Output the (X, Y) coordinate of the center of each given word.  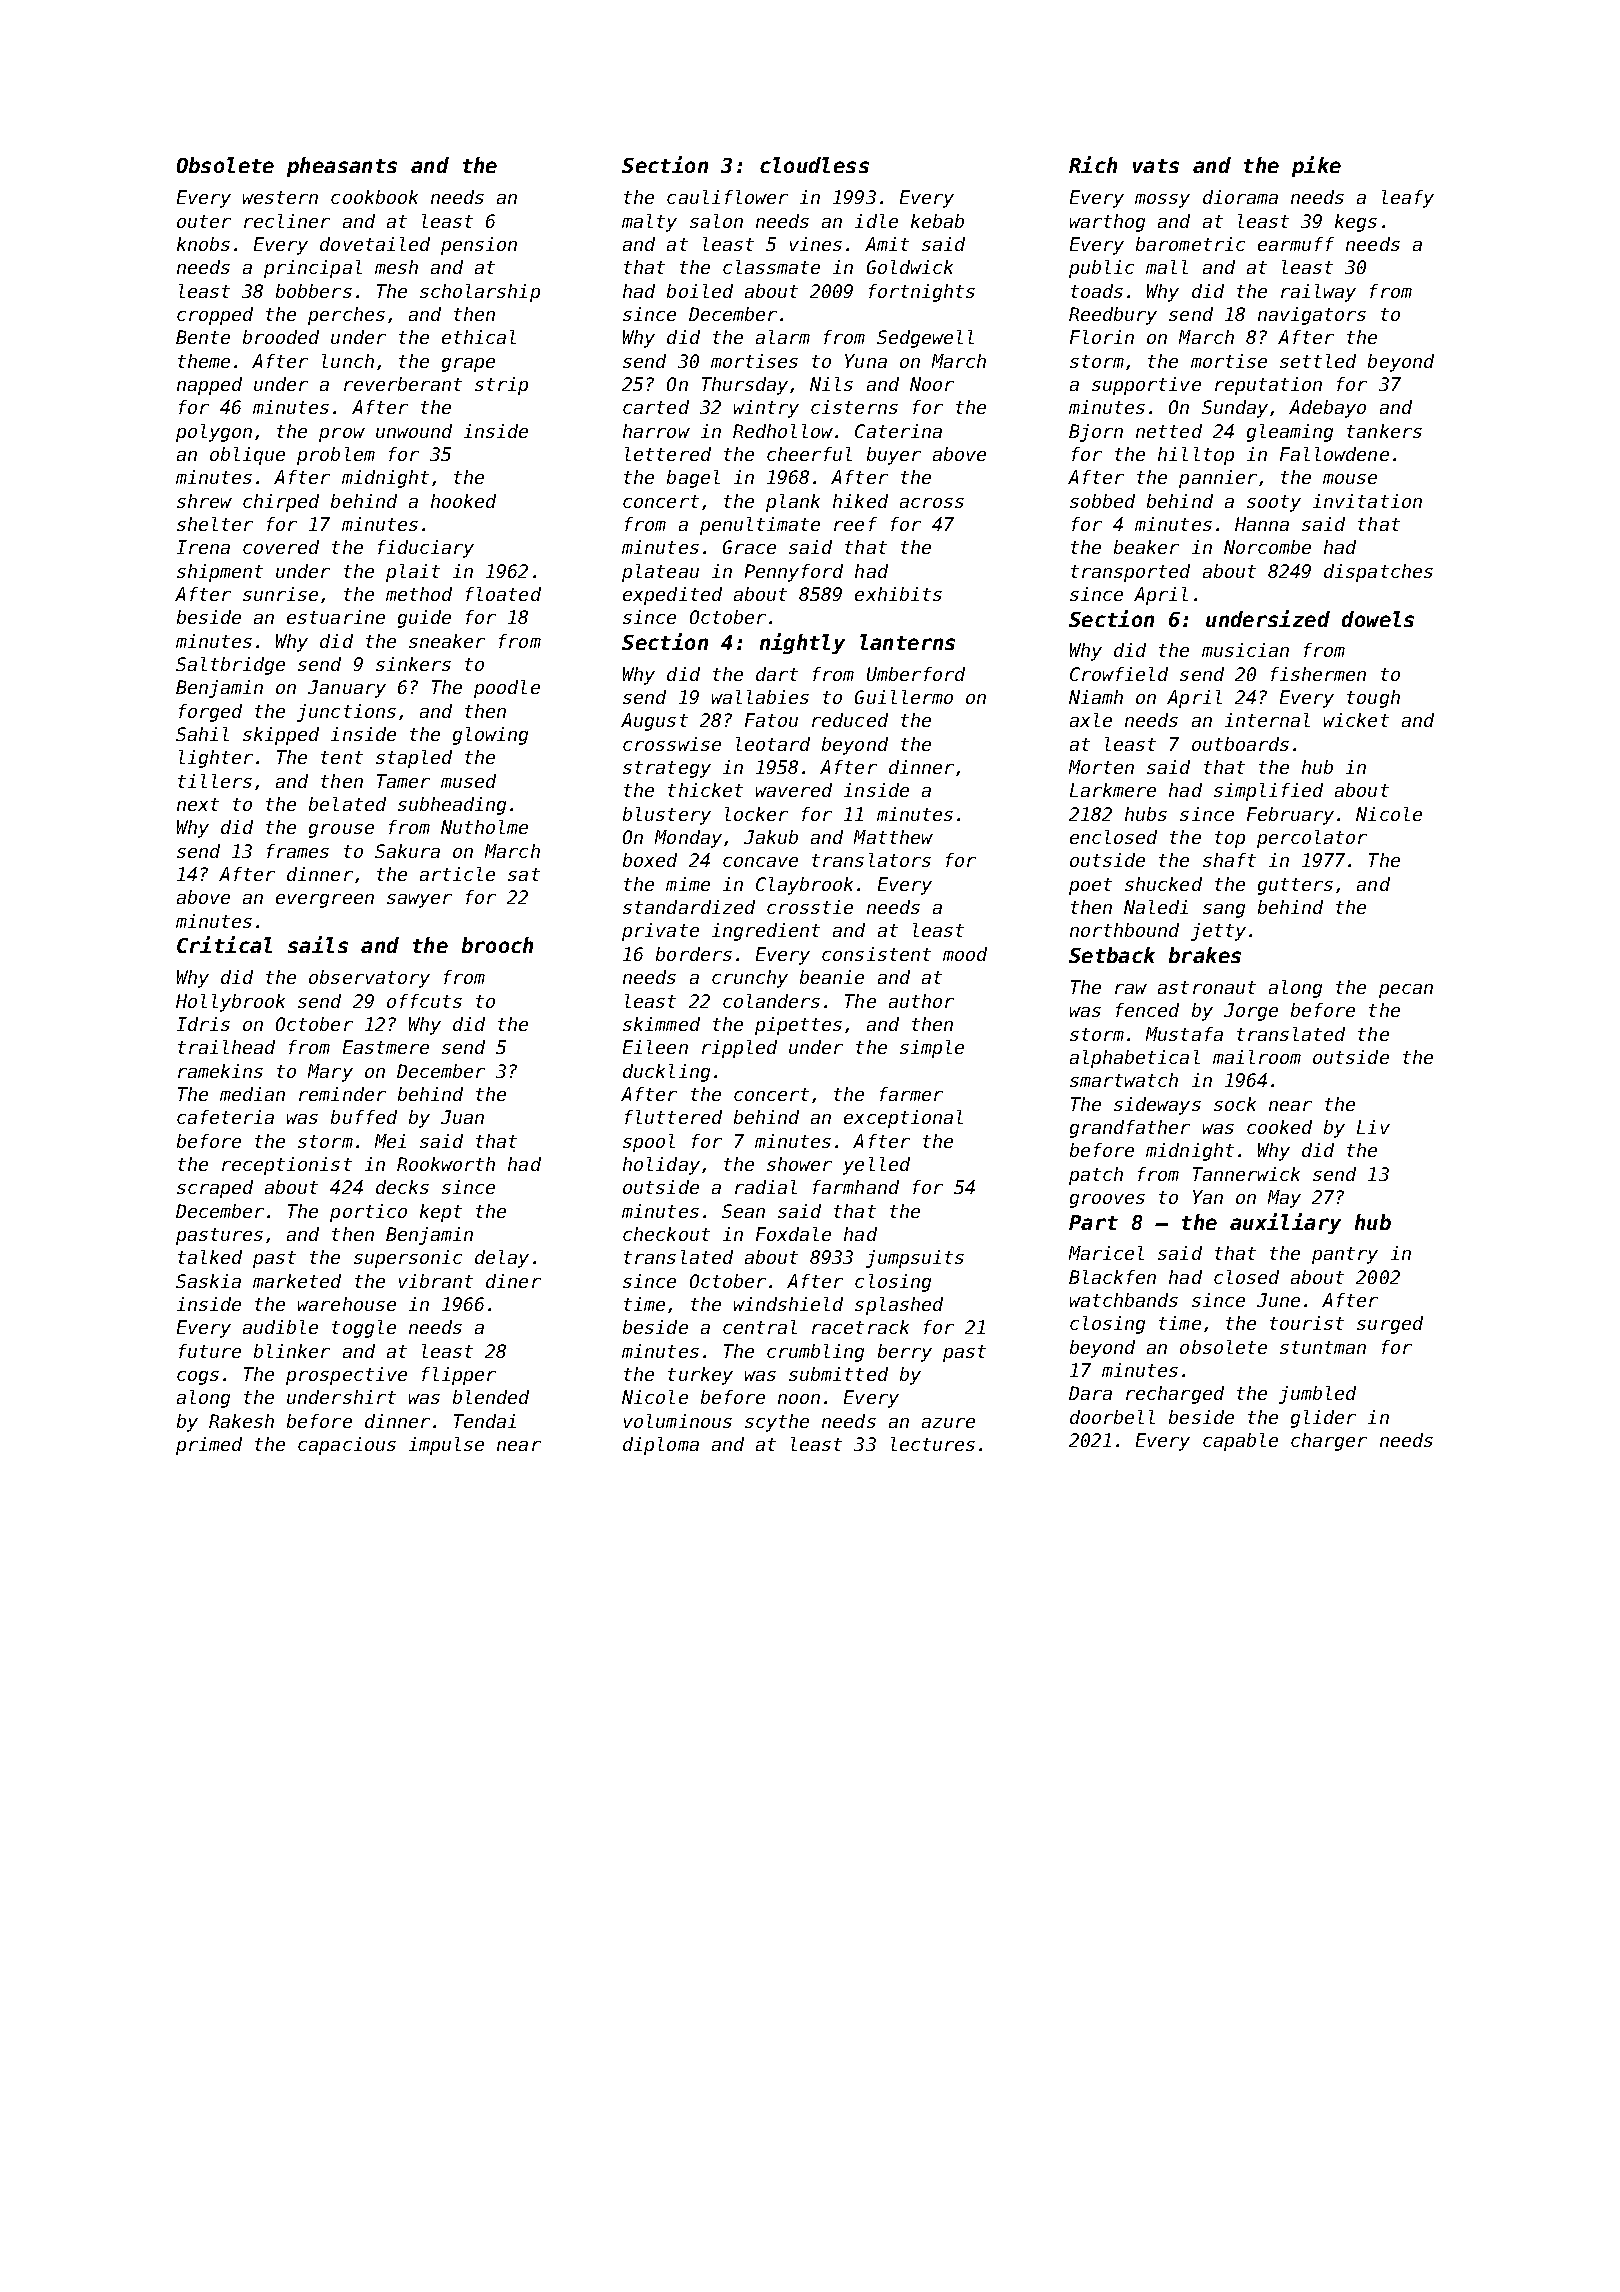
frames (298, 851)
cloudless (814, 165)
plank (793, 503)
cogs (198, 1378)
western (280, 197)
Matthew (893, 837)
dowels (1378, 619)
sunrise (280, 594)
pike (1316, 166)
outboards (1240, 744)
